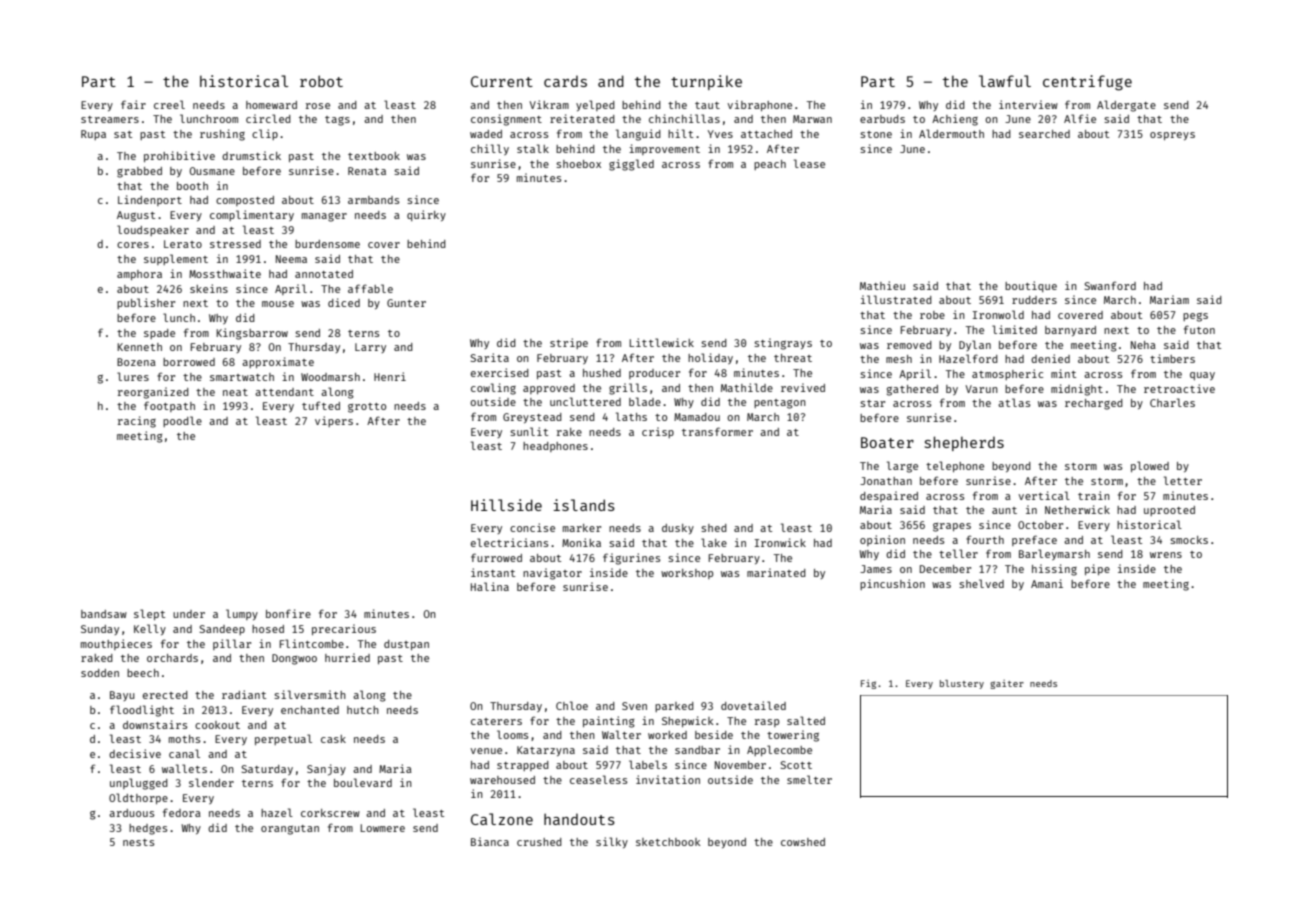  Describe the element at coordinates (760, 105) in the document. I see `vibraphone` at that location.
